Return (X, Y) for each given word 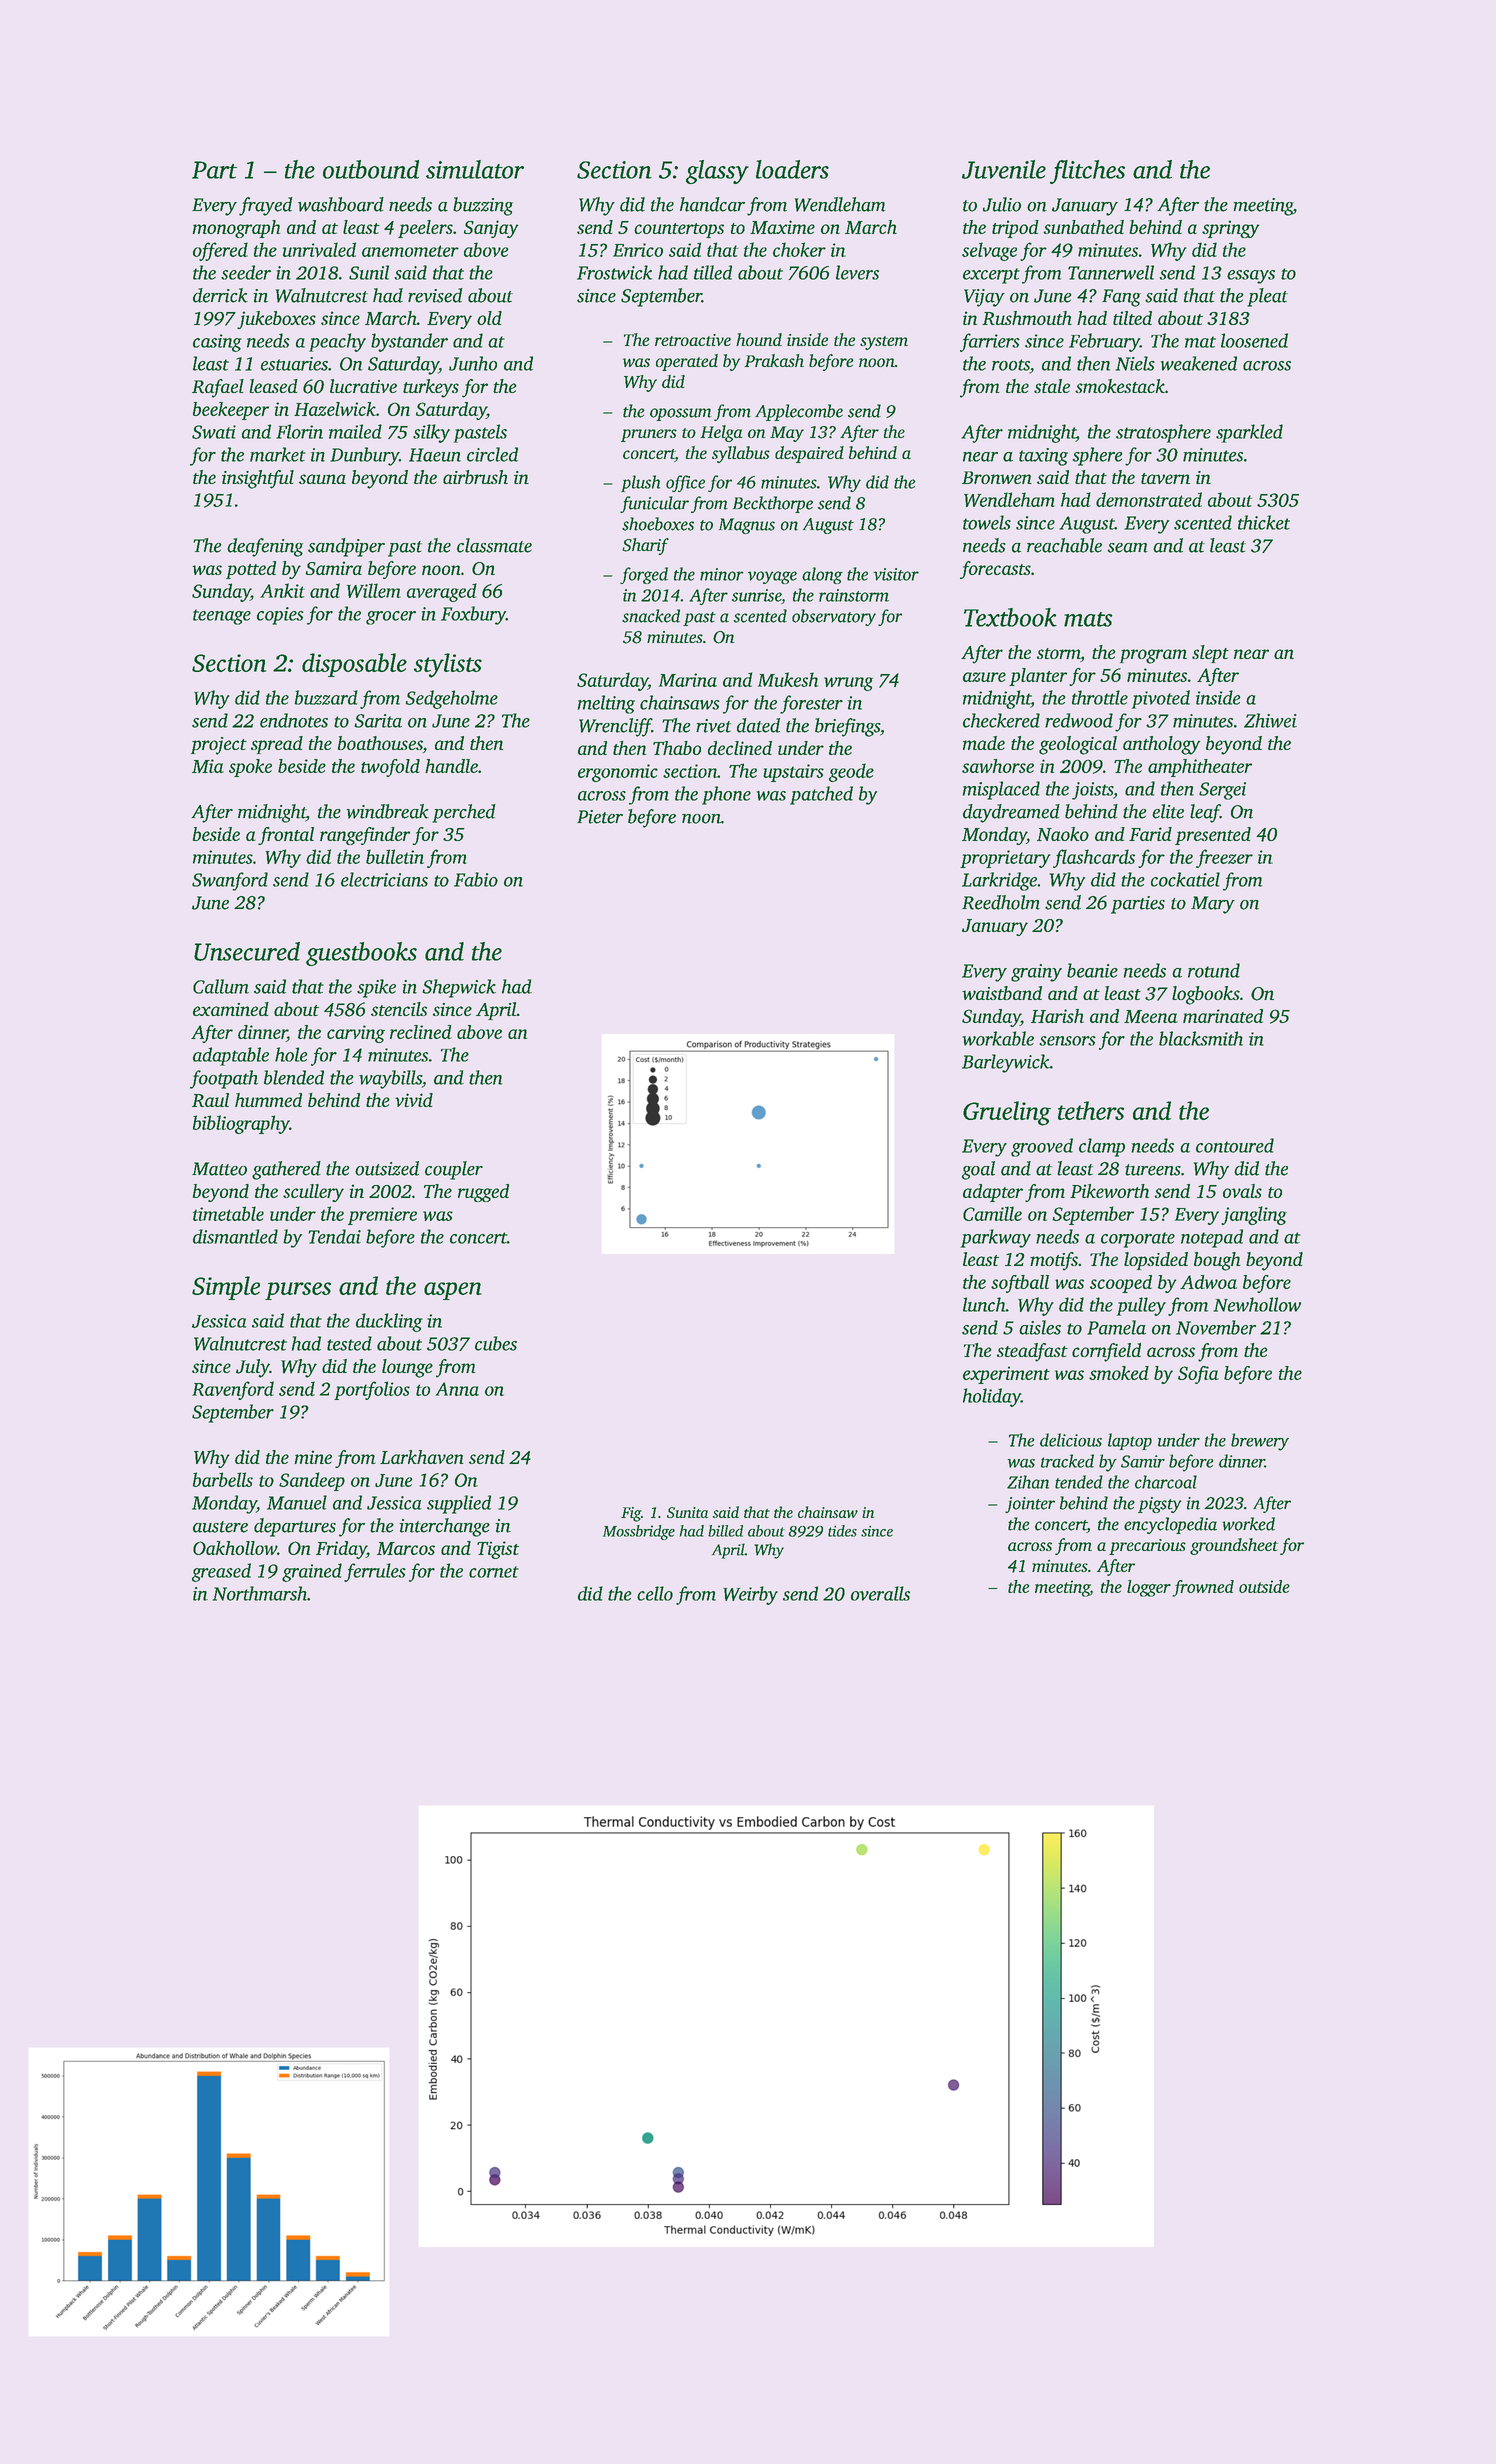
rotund (1214, 970)
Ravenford (233, 1390)
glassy (717, 172)
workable (998, 1038)
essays (1251, 277)
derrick (220, 295)
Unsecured (247, 951)
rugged (483, 1193)
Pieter (600, 817)
